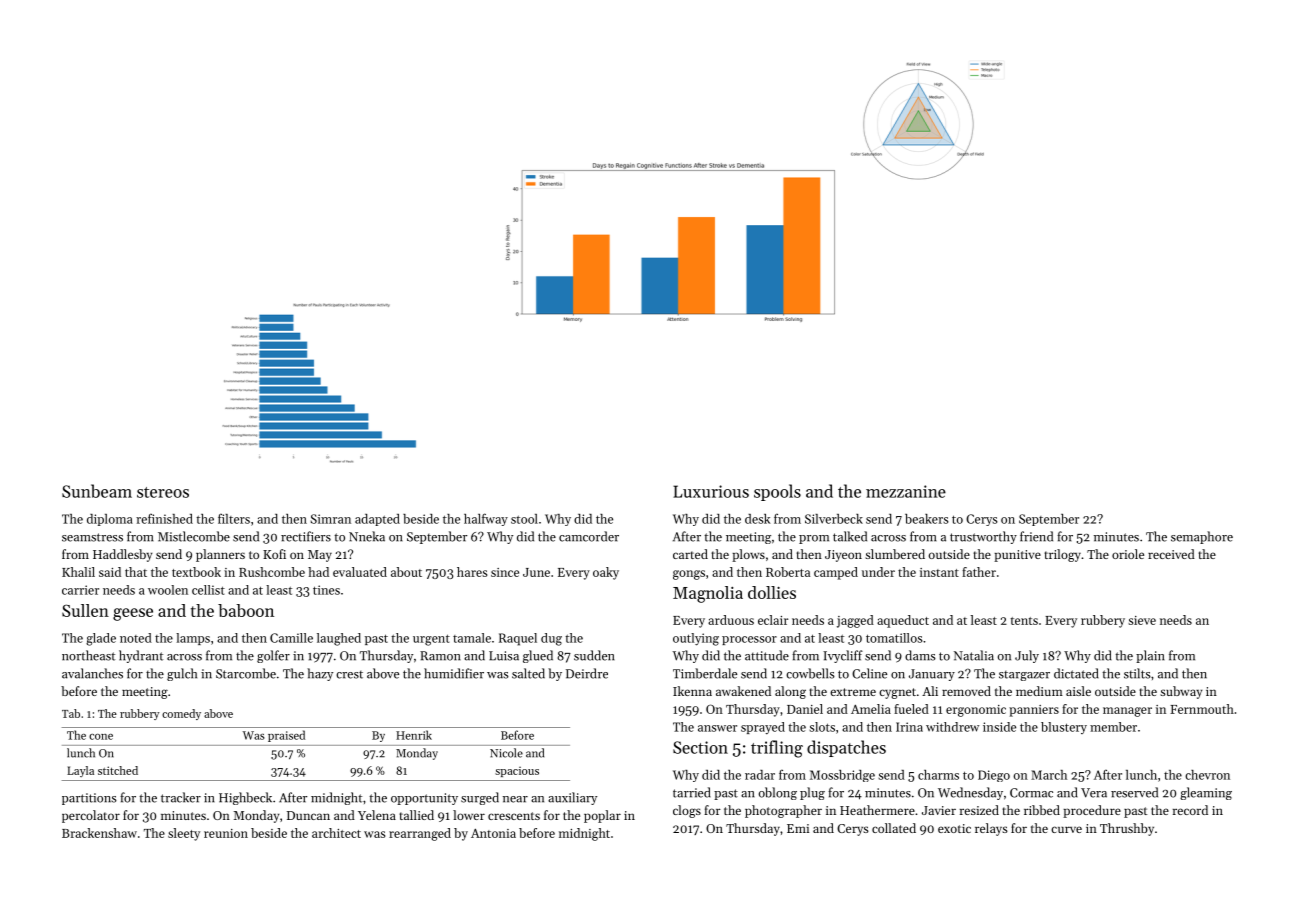 The width and height of the image is (1308, 924). What do you see at coordinates (454, 673) in the image?
I see `humidifier` at bounding box center [454, 673].
